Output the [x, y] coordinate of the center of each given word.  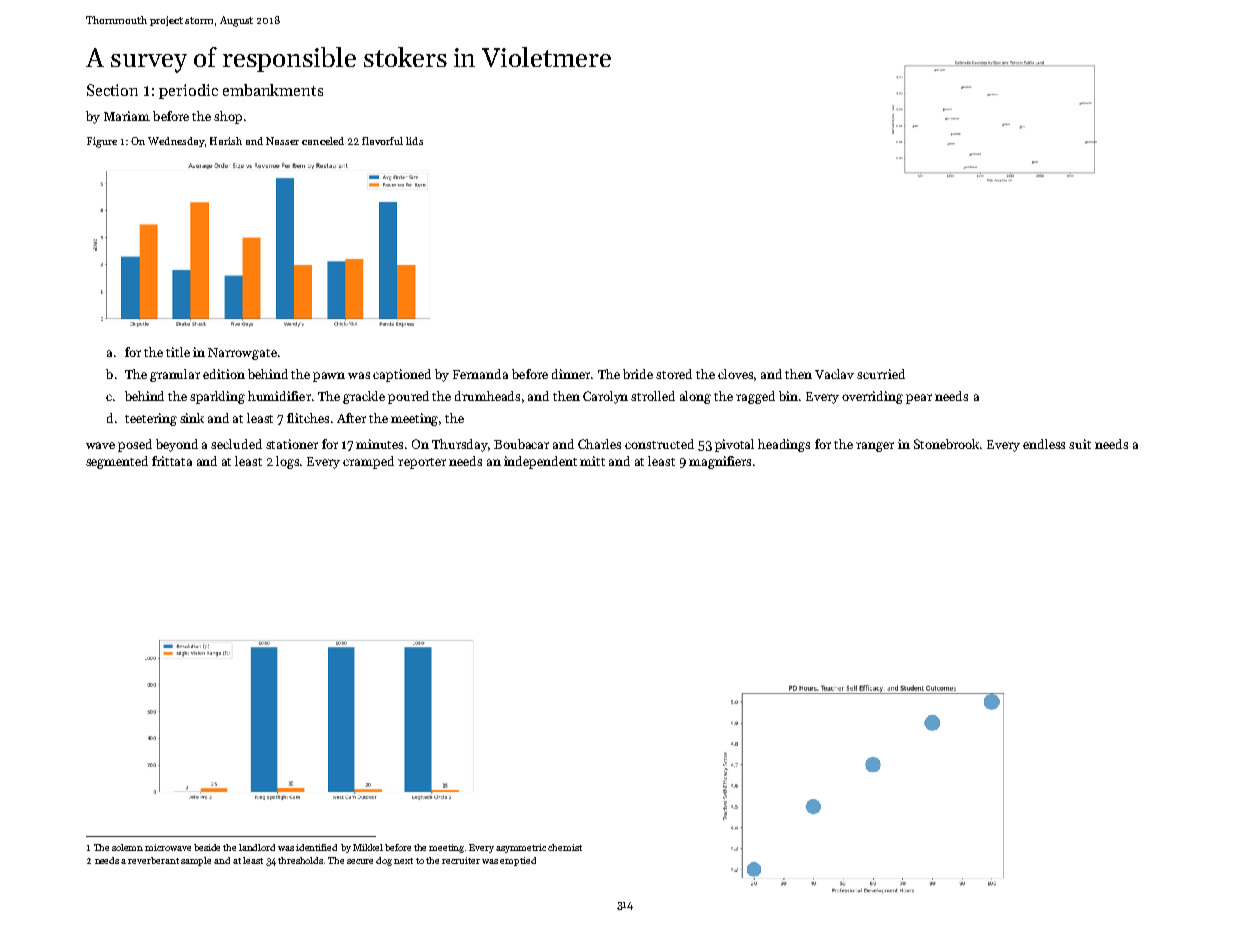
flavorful [382, 141]
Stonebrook [947, 444]
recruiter [461, 860]
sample [196, 861]
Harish [226, 141]
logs [288, 462]
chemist [565, 847]
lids [414, 141]
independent [540, 462]
